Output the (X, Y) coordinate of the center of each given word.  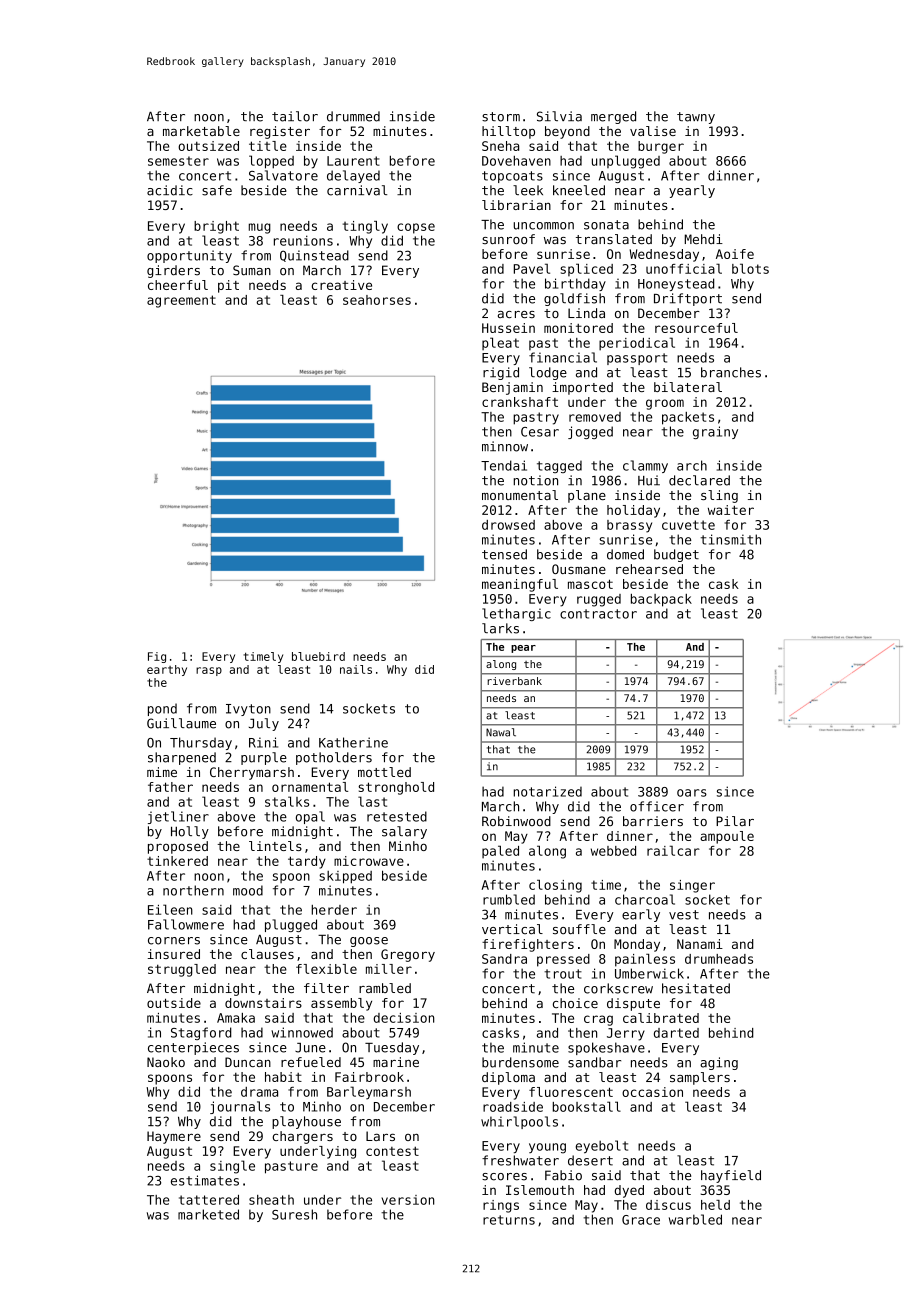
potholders (334, 758)
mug (260, 228)
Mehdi (704, 239)
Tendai (504, 465)
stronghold (396, 788)
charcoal (645, 899)
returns (509, 1220)
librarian (516, 205)
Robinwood (516, 821)
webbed (613, 851)
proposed (178, 847)
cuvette (688, 525)
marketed (208, 1214)
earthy (167, 670)
